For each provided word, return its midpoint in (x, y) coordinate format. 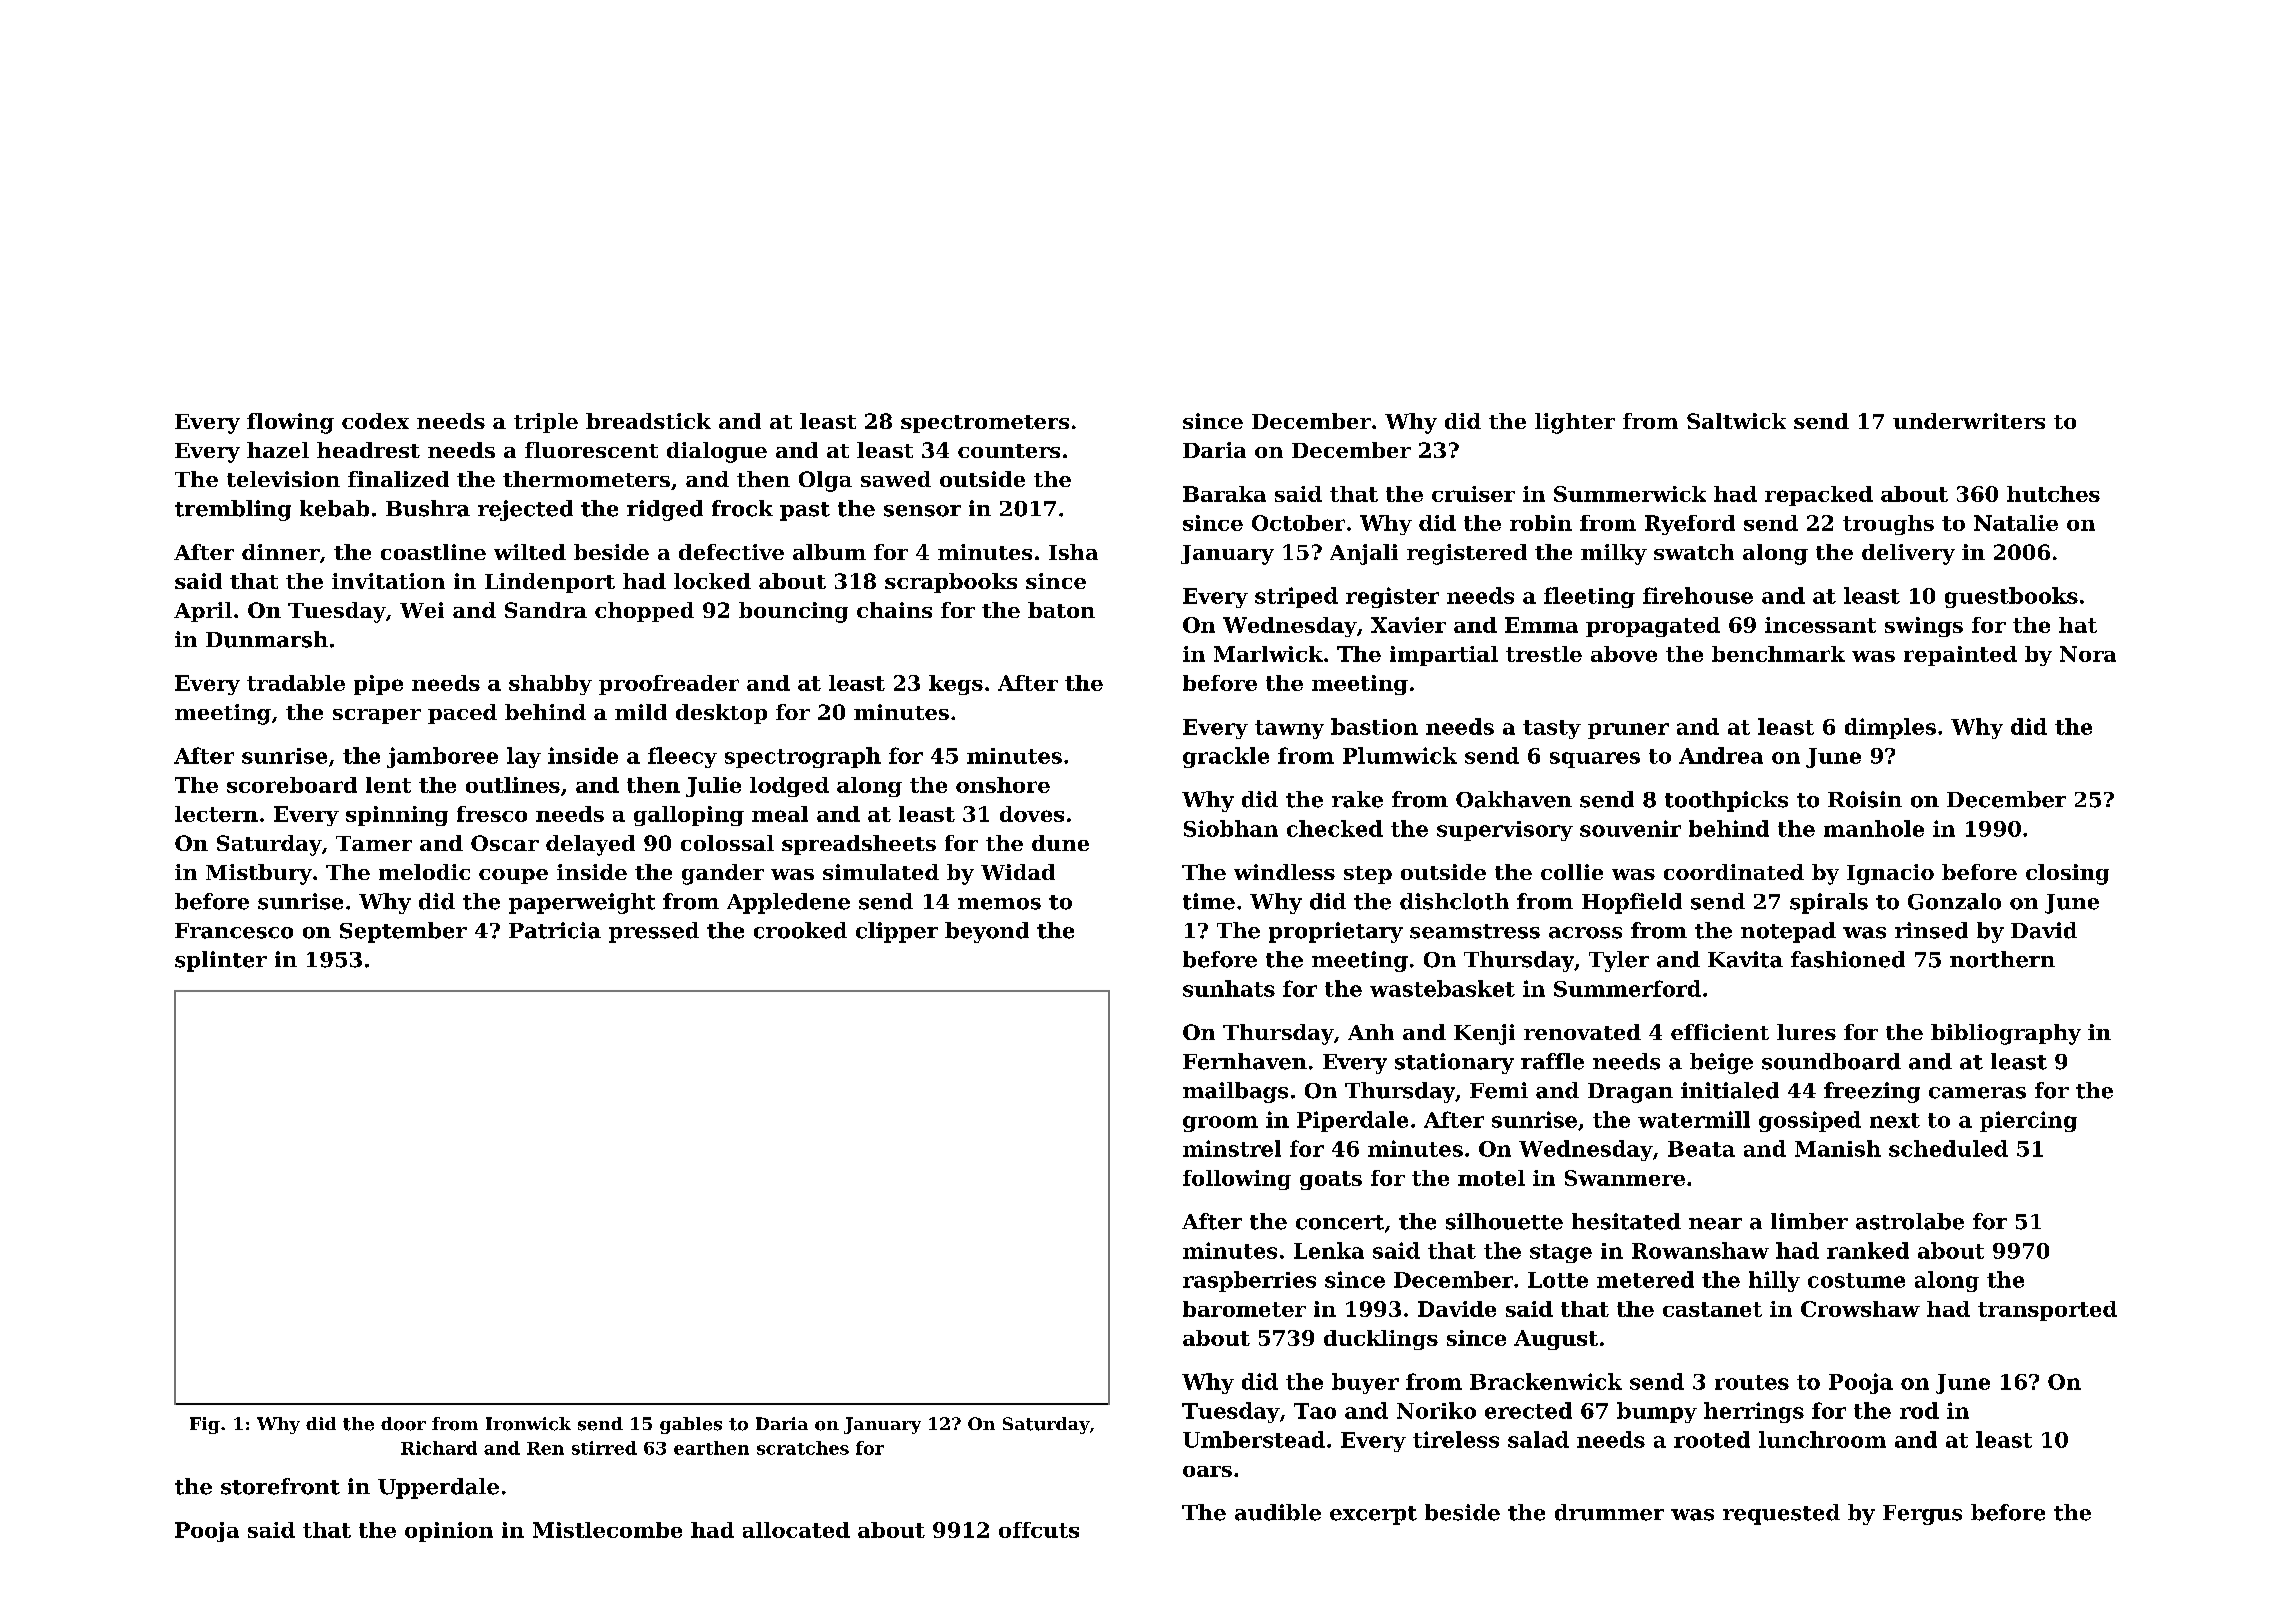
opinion (449, 1532)
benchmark (1778, 654)
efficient (1720, 1032)
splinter (221, 961)
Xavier (1408, 625)
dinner (281, 552)
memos (999, 904)
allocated (796, 1530)
